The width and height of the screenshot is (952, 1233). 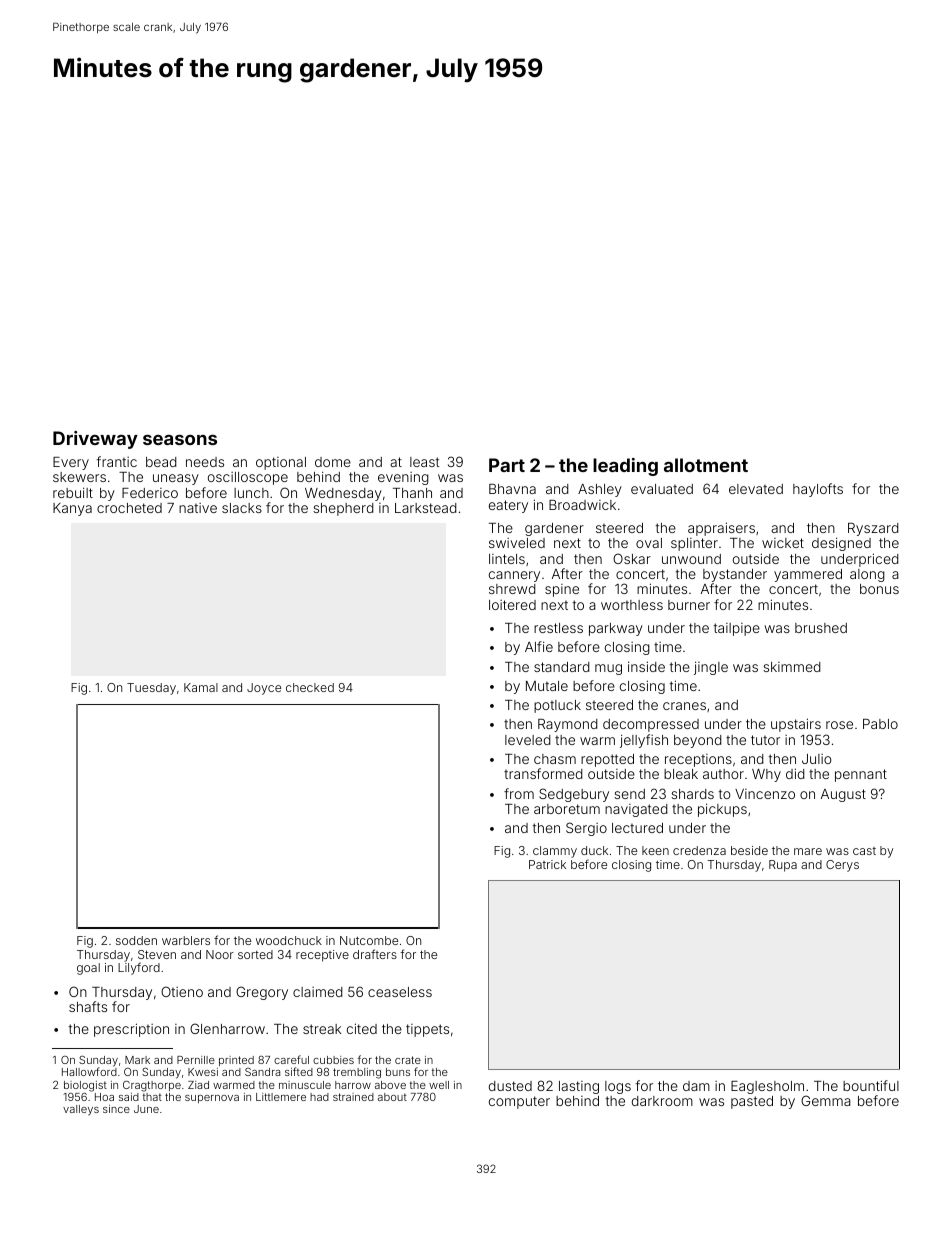 What do you see at coordinates (201, 687) in the screenshot?
I see `Kamal` at bounding box center [201, 687].
